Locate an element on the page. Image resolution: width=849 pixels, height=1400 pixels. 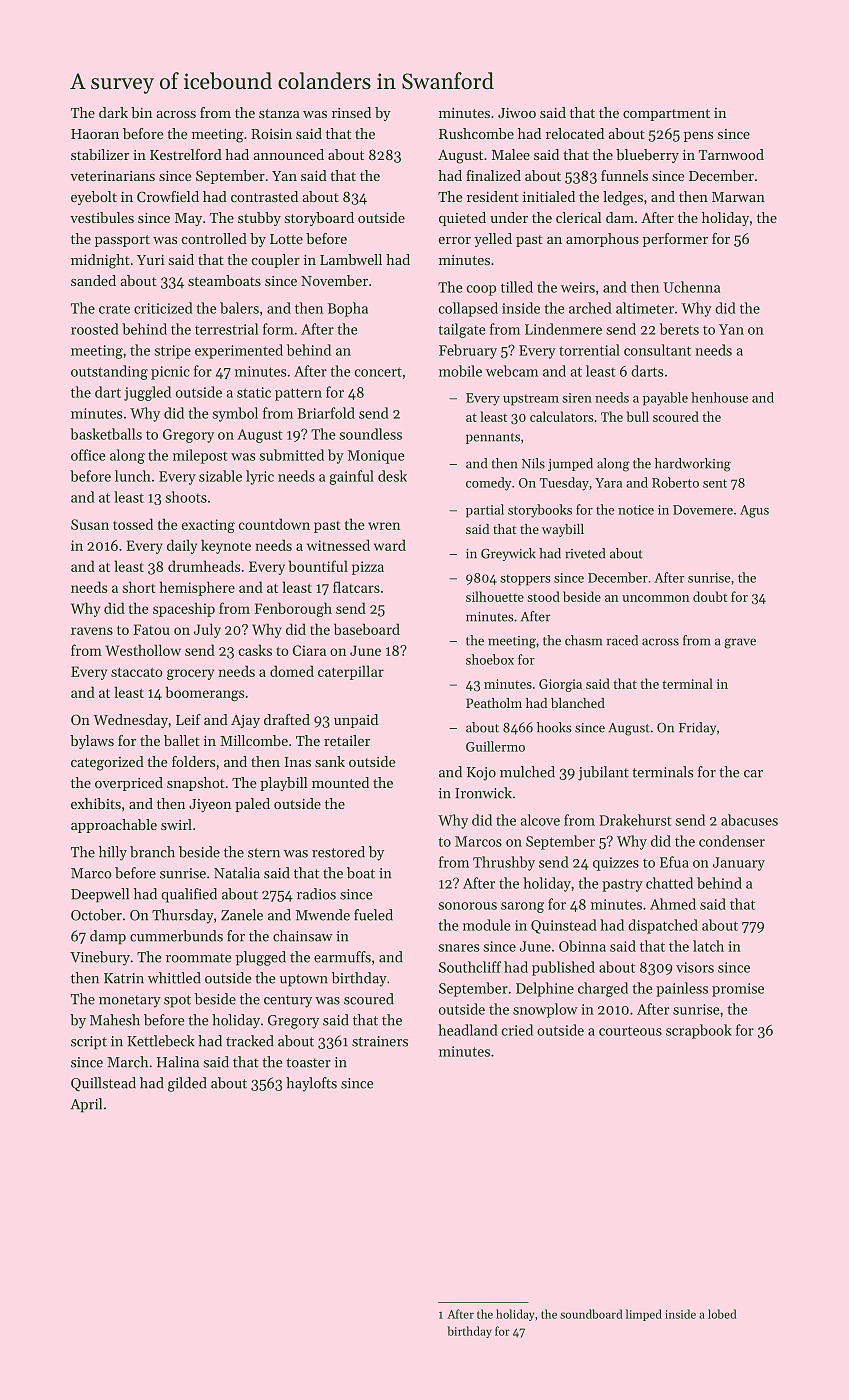
snares is located at coordinates (459, 948).
